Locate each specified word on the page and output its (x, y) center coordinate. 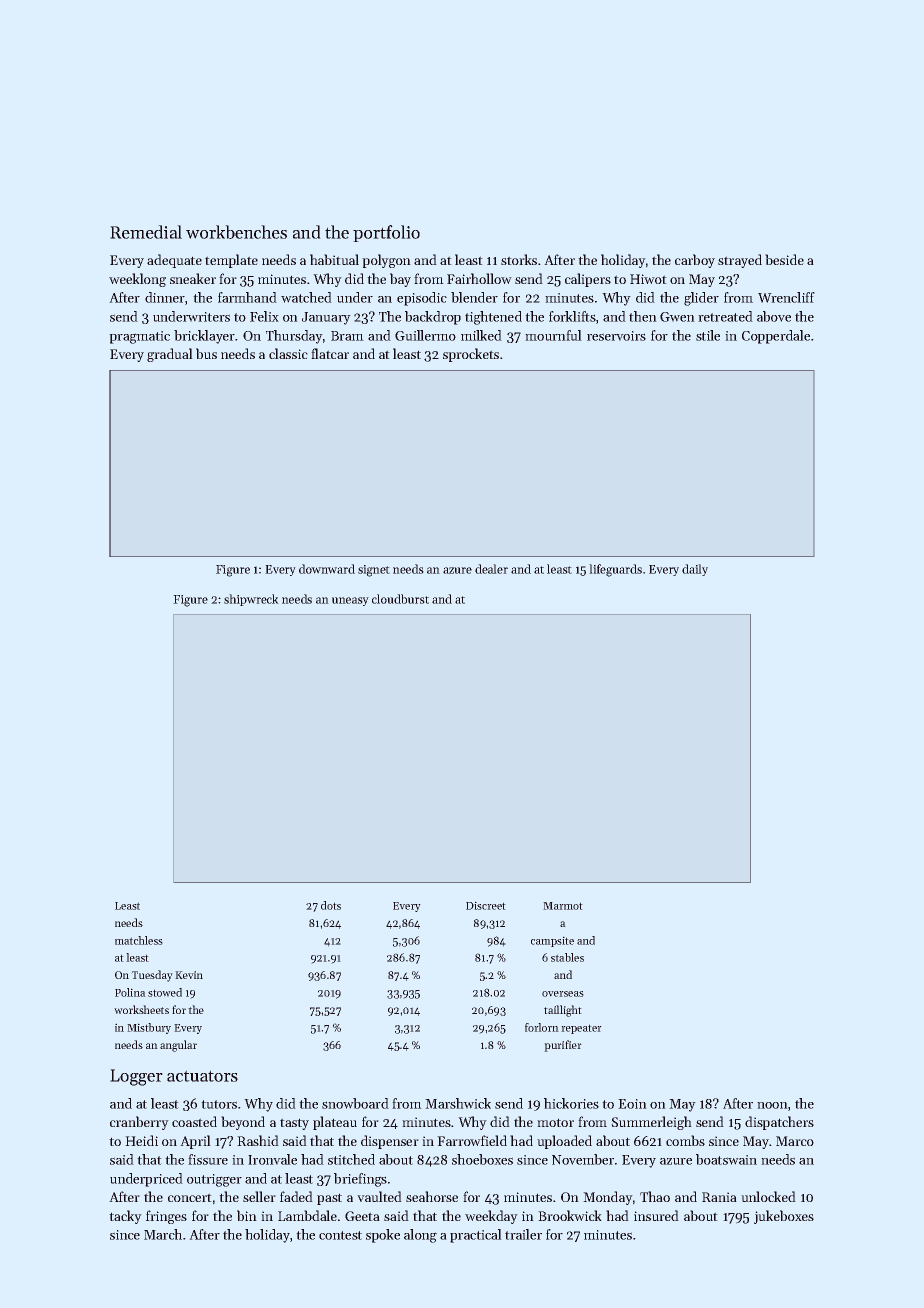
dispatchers (779, 1123)
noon (772, 1105)
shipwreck (251, 600)
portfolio (386, 233)
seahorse (432, 1196)
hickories (571, 1103)
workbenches (236, 232)
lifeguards (615, 570)
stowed (165, 992)
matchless (139, 940)
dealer (491, 569)
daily (695, 570)
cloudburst (400, 599)
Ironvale (272, 1159)
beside (784, 259)
